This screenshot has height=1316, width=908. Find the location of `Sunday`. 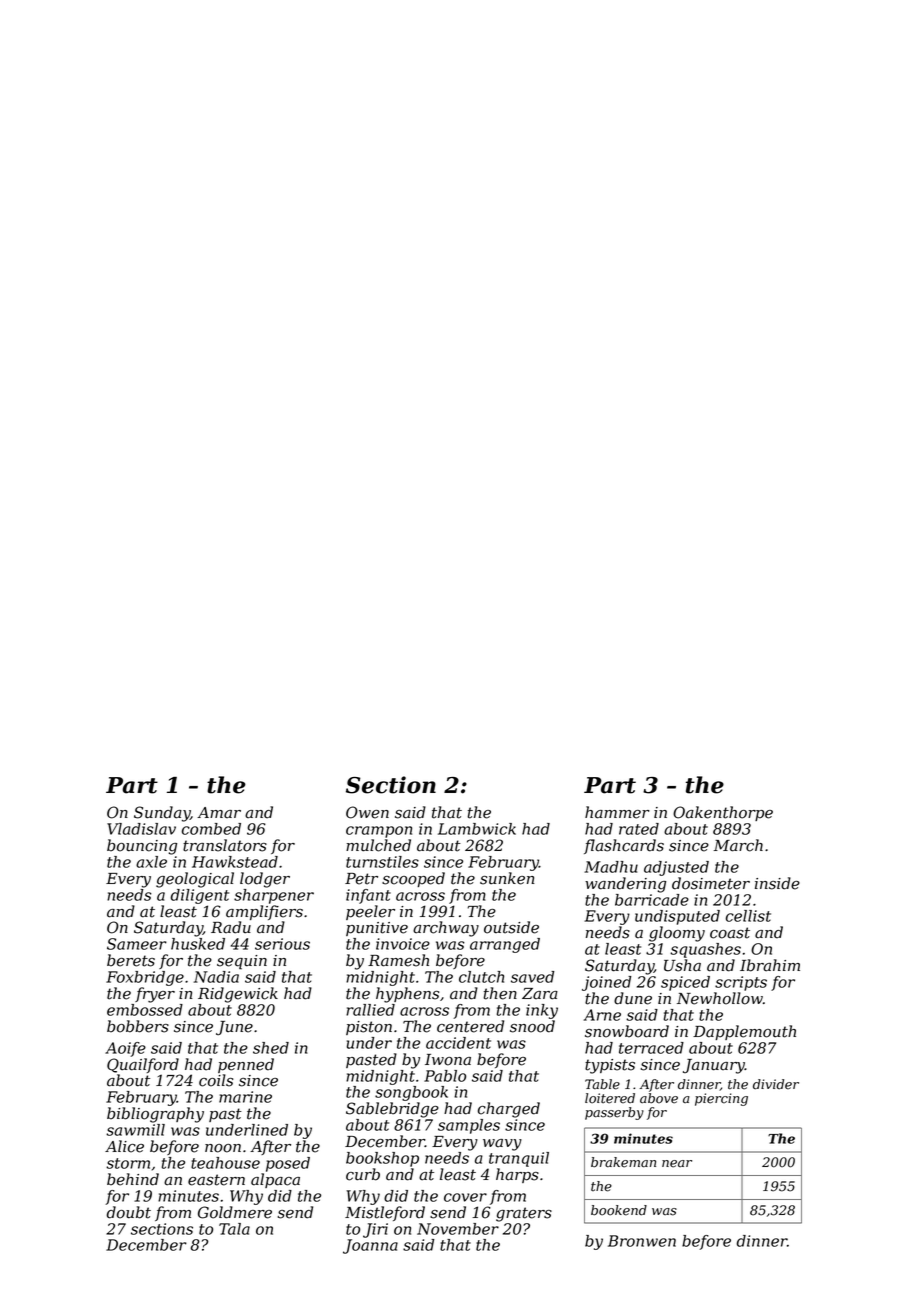

Sunday is located at coordinates (162, 814).
